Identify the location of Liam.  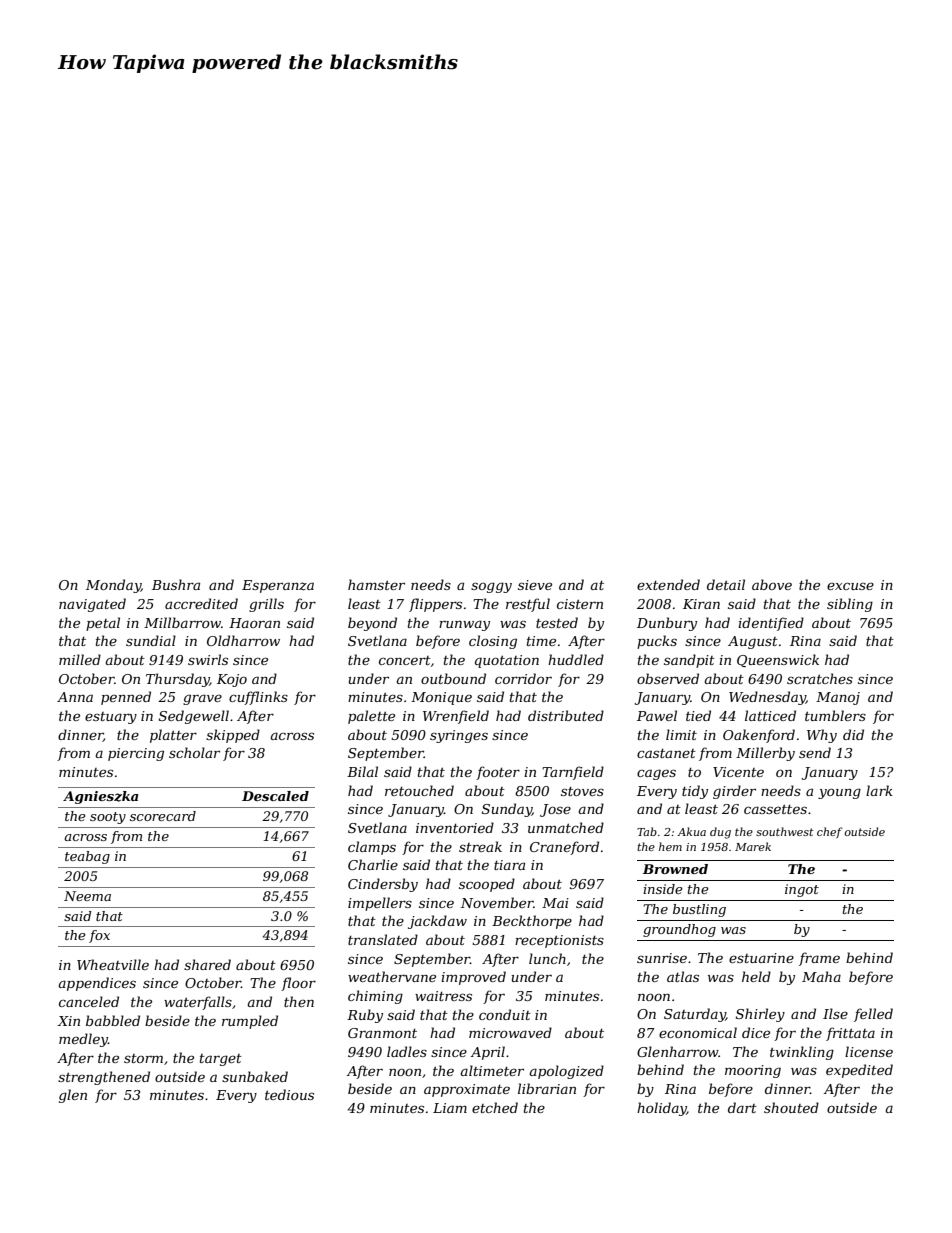
(450, 1108).
